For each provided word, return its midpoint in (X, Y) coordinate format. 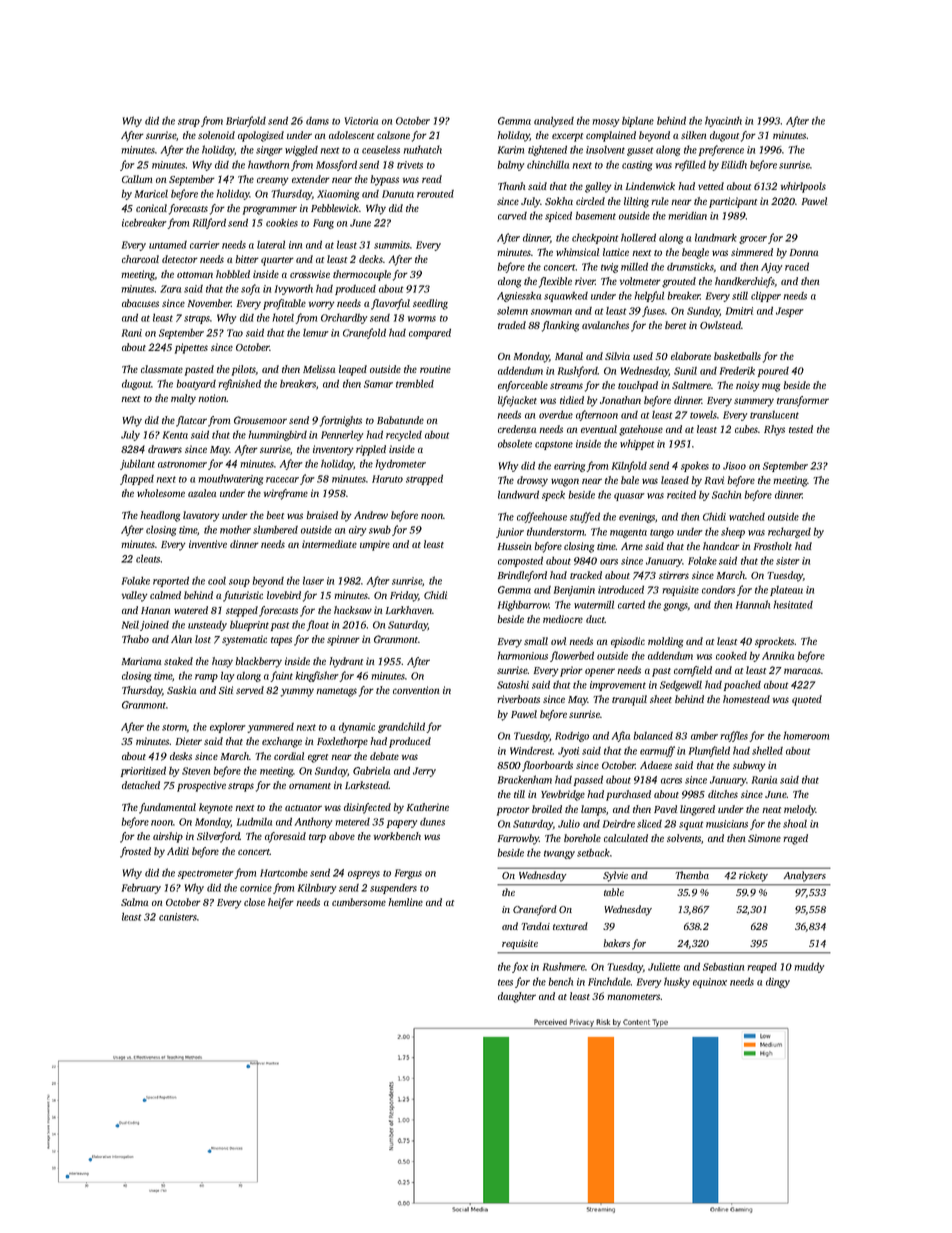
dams (317, 121)
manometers (633, 997)
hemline (405, 902)
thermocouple (362, 275)
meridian (687, 216)
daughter (517, 997)
